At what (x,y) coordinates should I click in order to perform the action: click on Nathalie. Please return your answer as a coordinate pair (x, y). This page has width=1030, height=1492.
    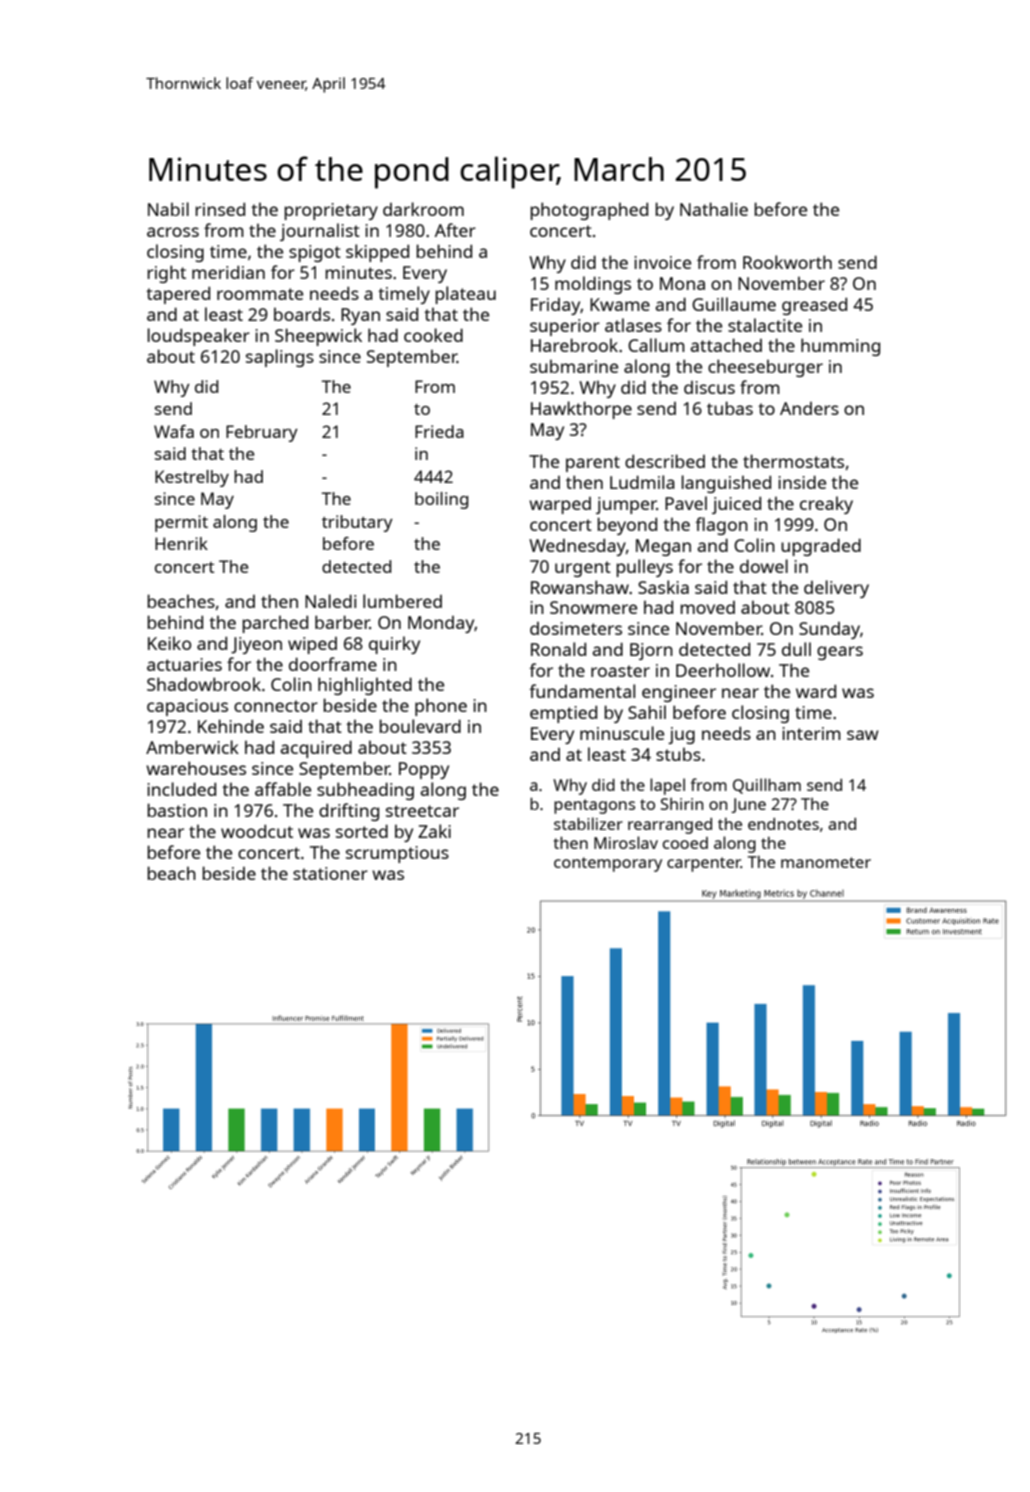
    Looking at the image, I should click on (714, 209).
